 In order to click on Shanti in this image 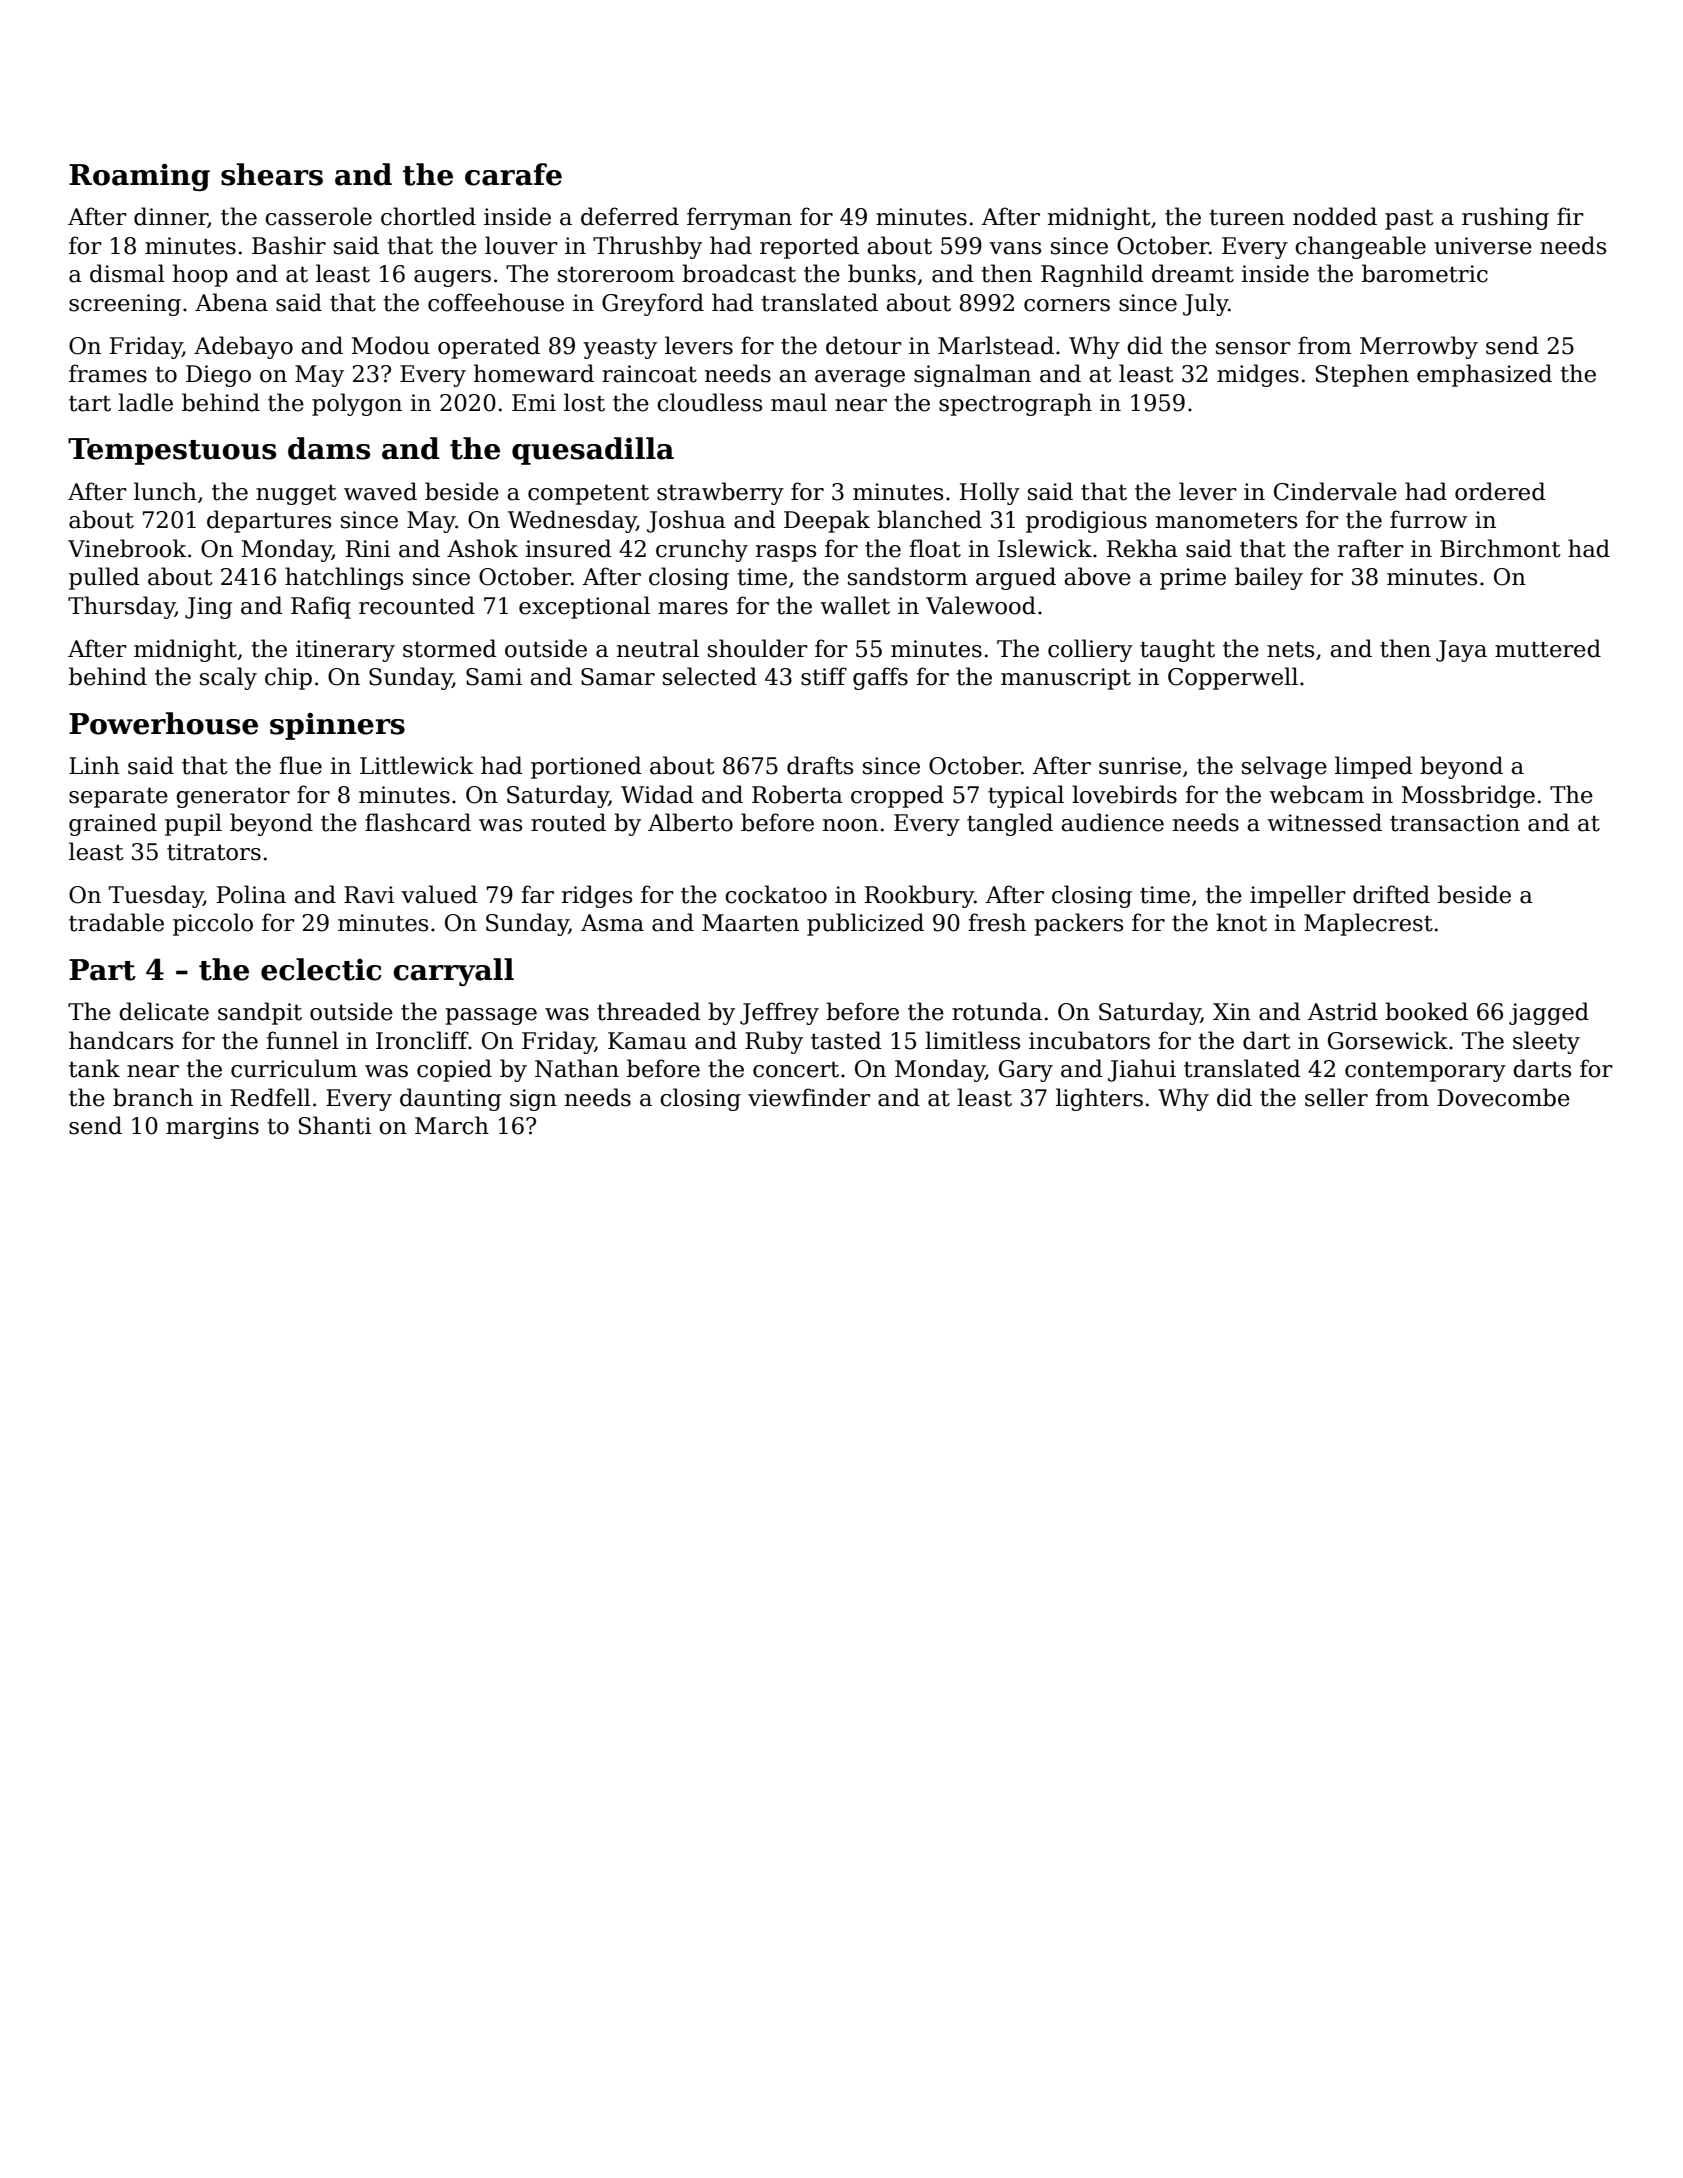, I will do `click(335, 1125)`.
